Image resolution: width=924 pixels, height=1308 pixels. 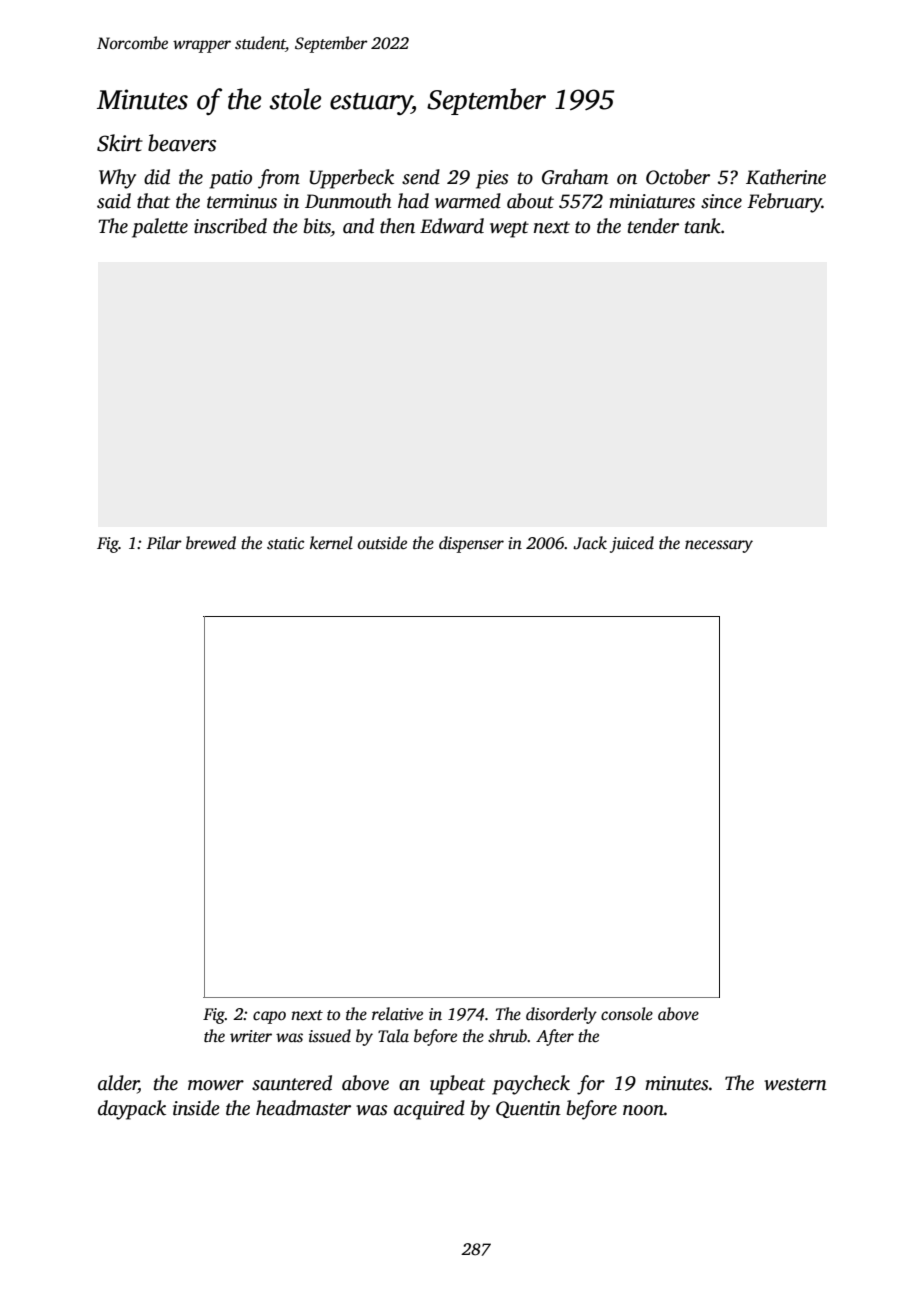 I want to click on juiced, so click(x=632, y=544).
